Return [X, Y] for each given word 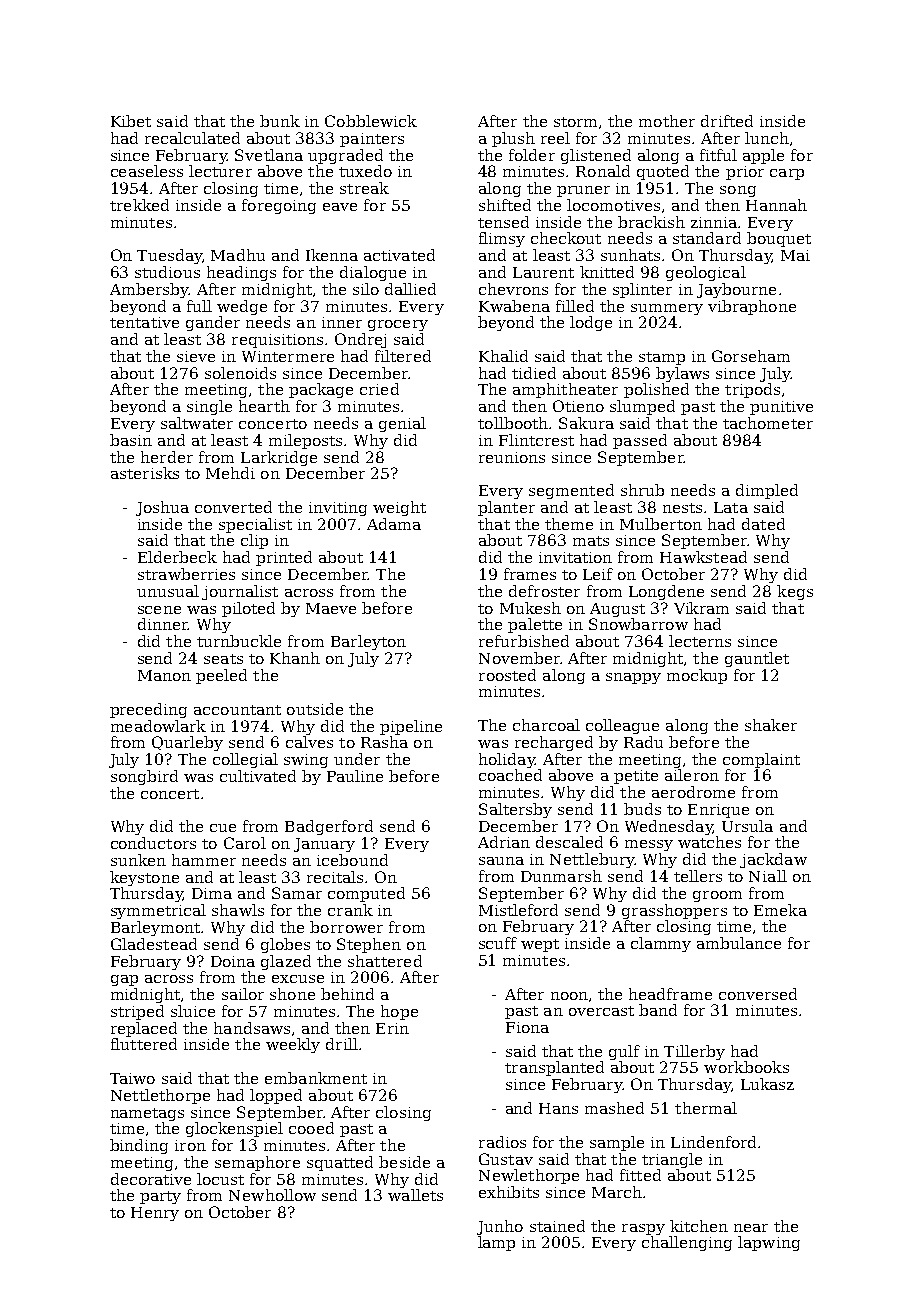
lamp [496, 1243]
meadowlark [158, 726]
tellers [698, 876]
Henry [155, 1214]
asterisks [145, 473]
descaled [569, 842]
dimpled [767, 491]
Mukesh [530, 608]
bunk [280, 121]
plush [513, 139]
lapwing [769, 1243]
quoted [663, 172]
